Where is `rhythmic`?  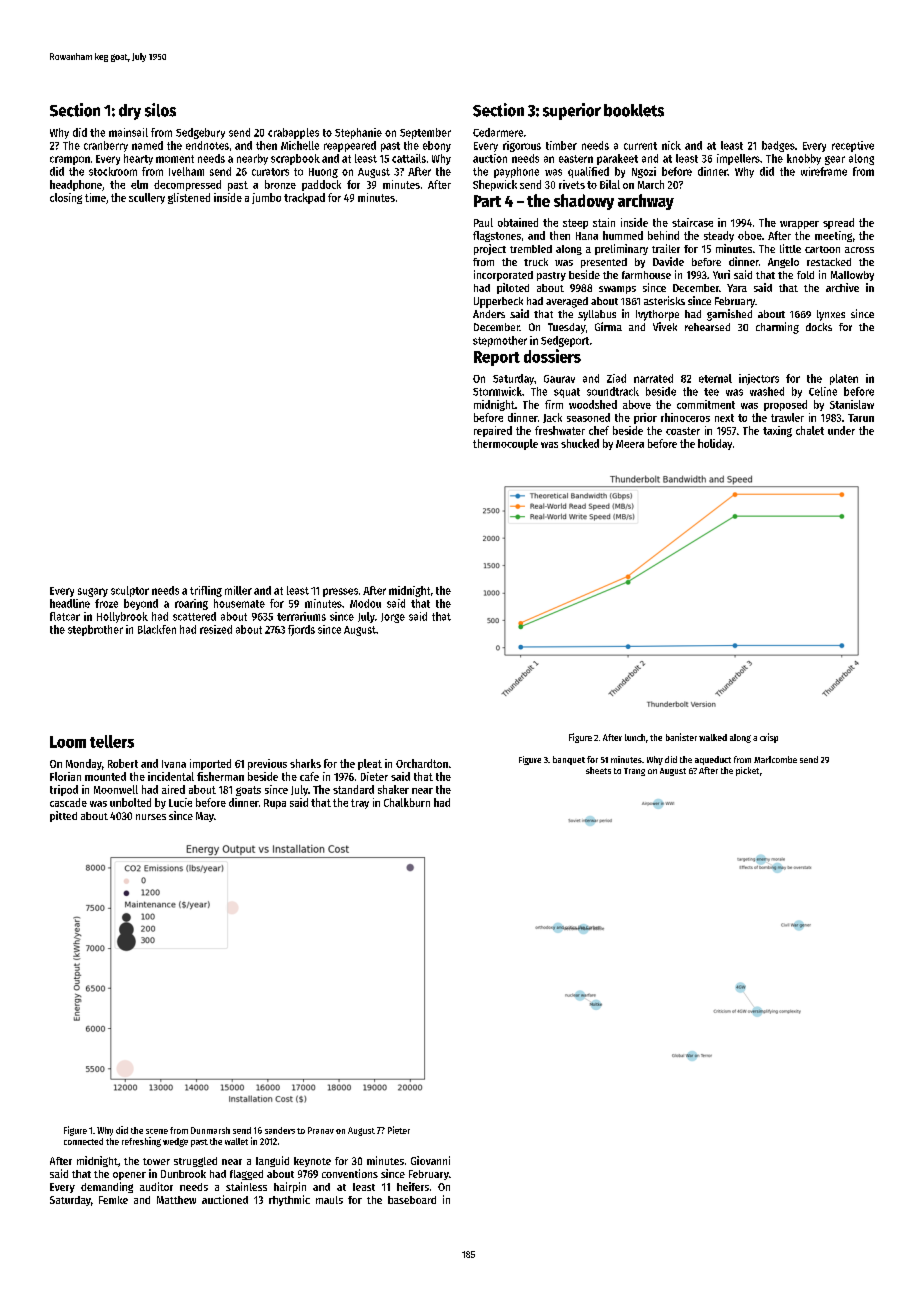 rhythmic is located at coordinates (289, 1200).
